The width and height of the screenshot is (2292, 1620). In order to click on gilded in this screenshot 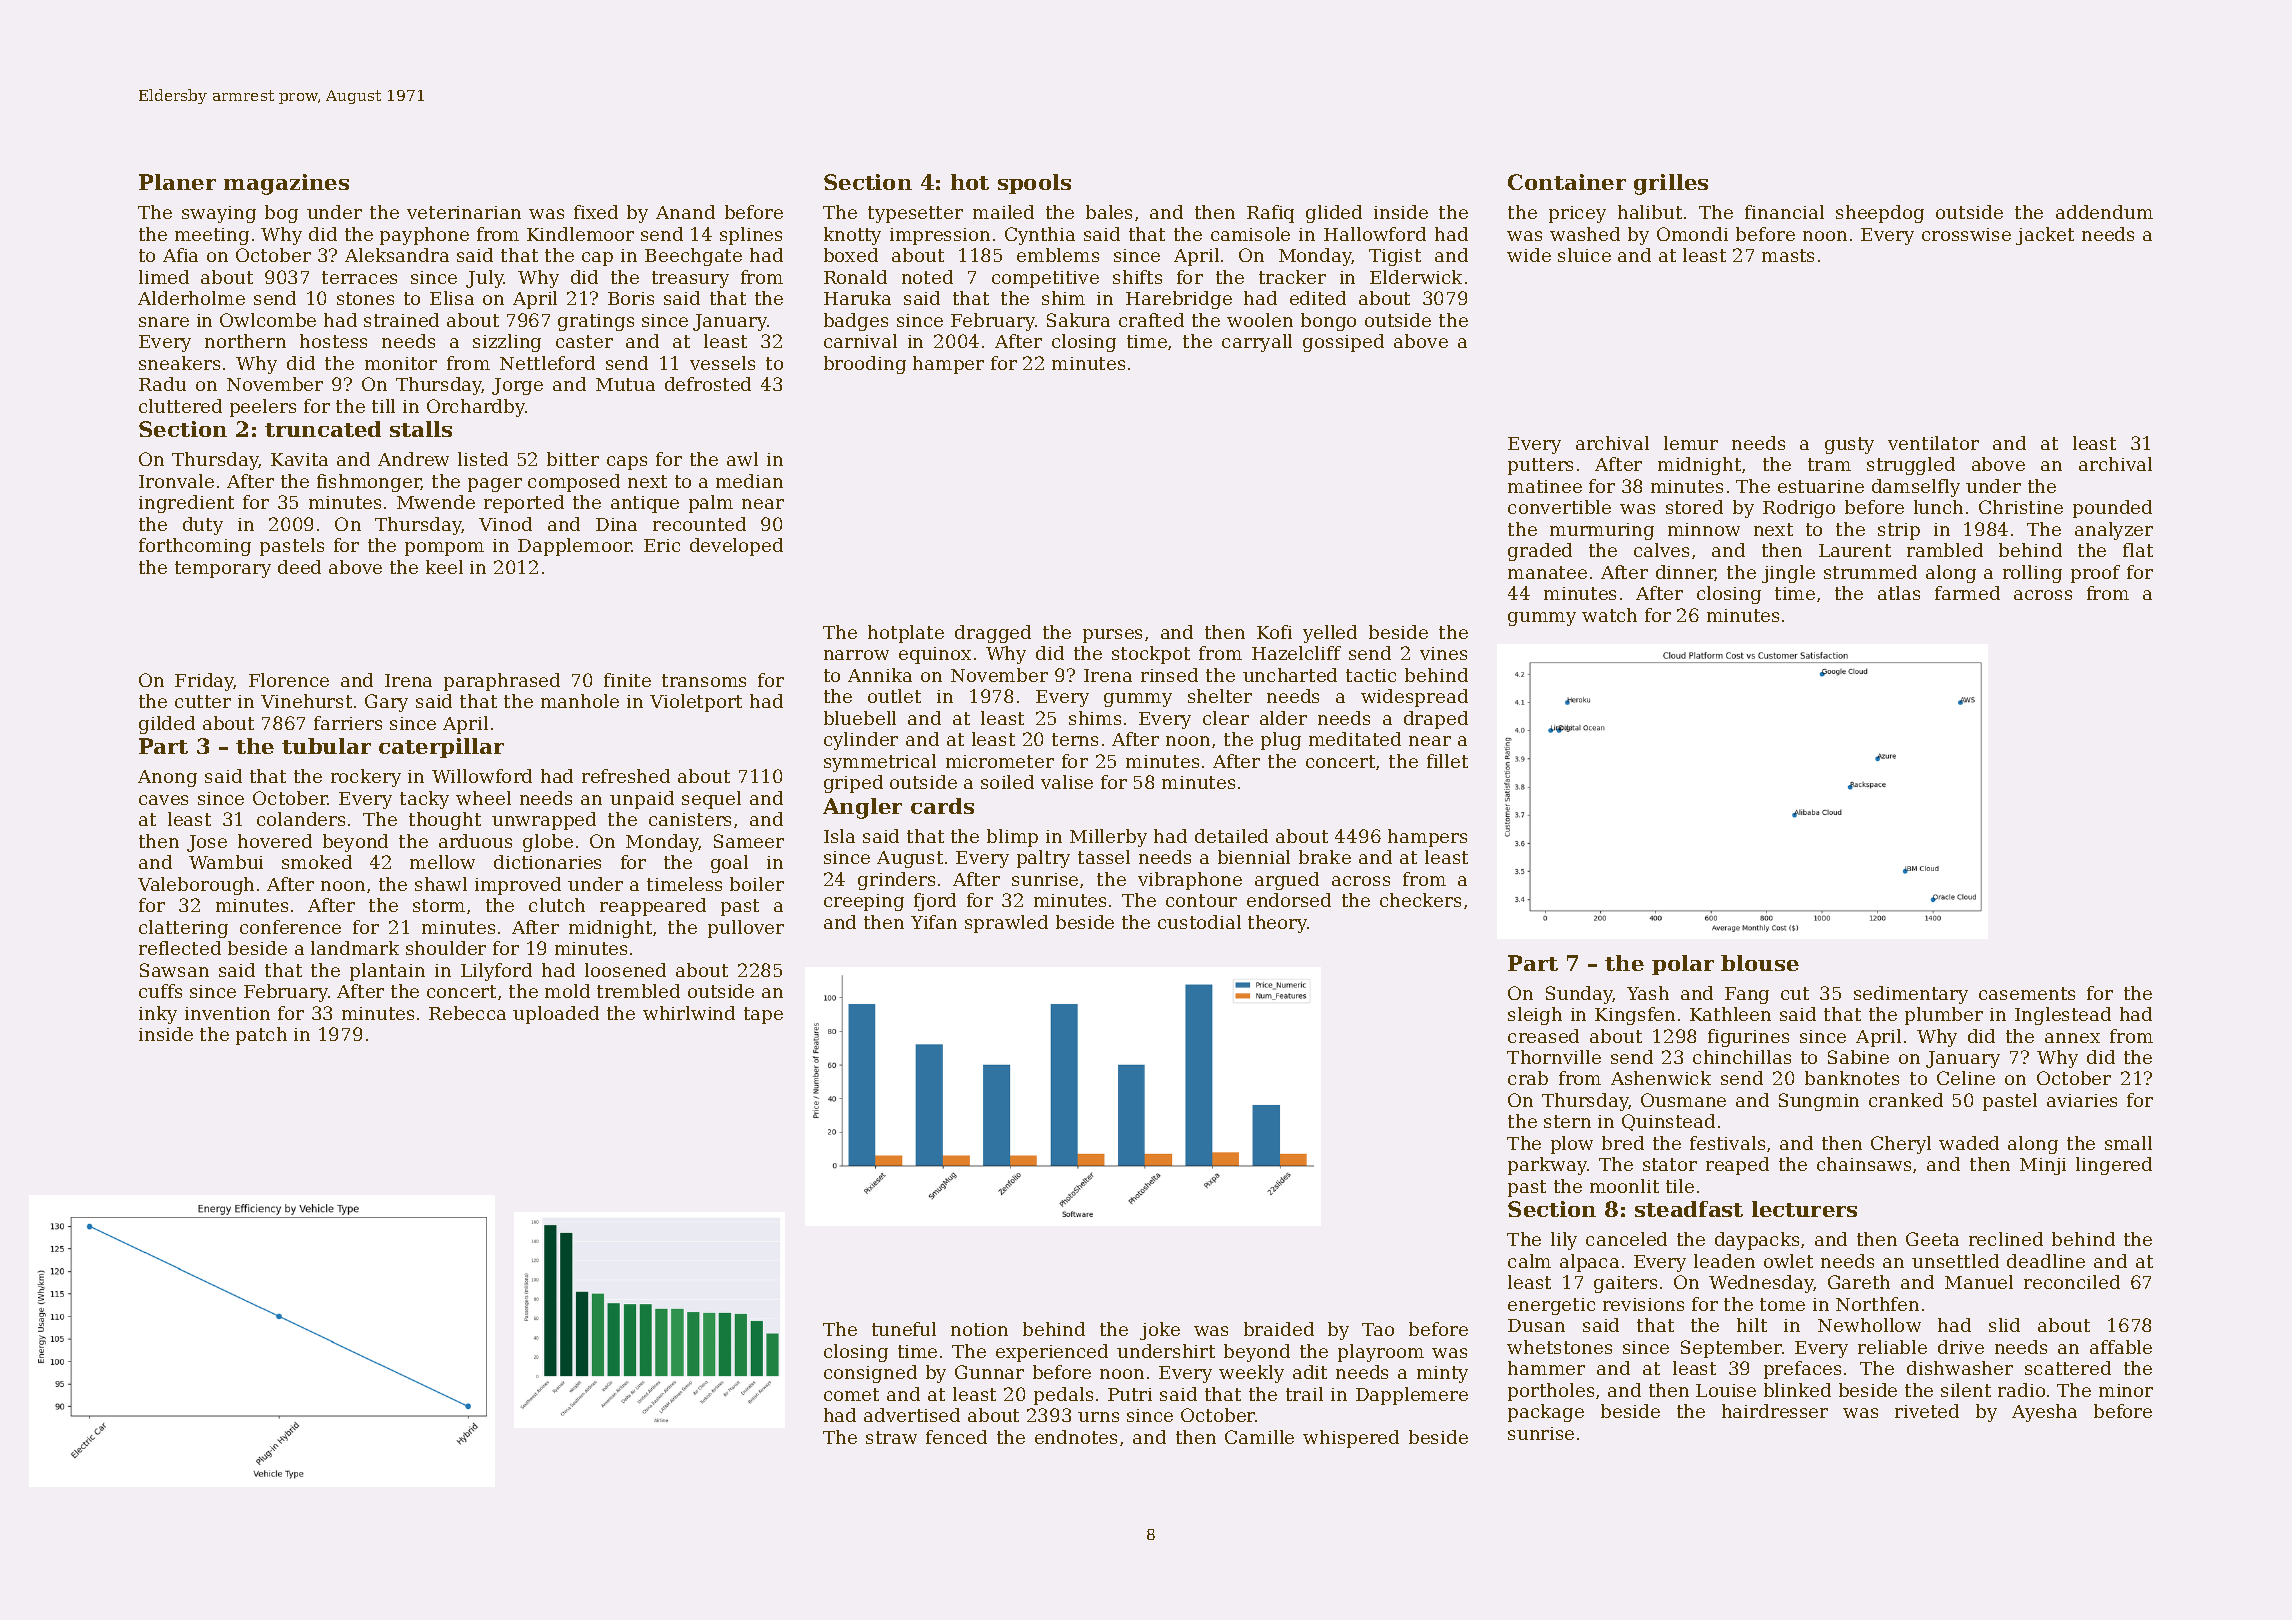, I will do `click(167, 725)`.
